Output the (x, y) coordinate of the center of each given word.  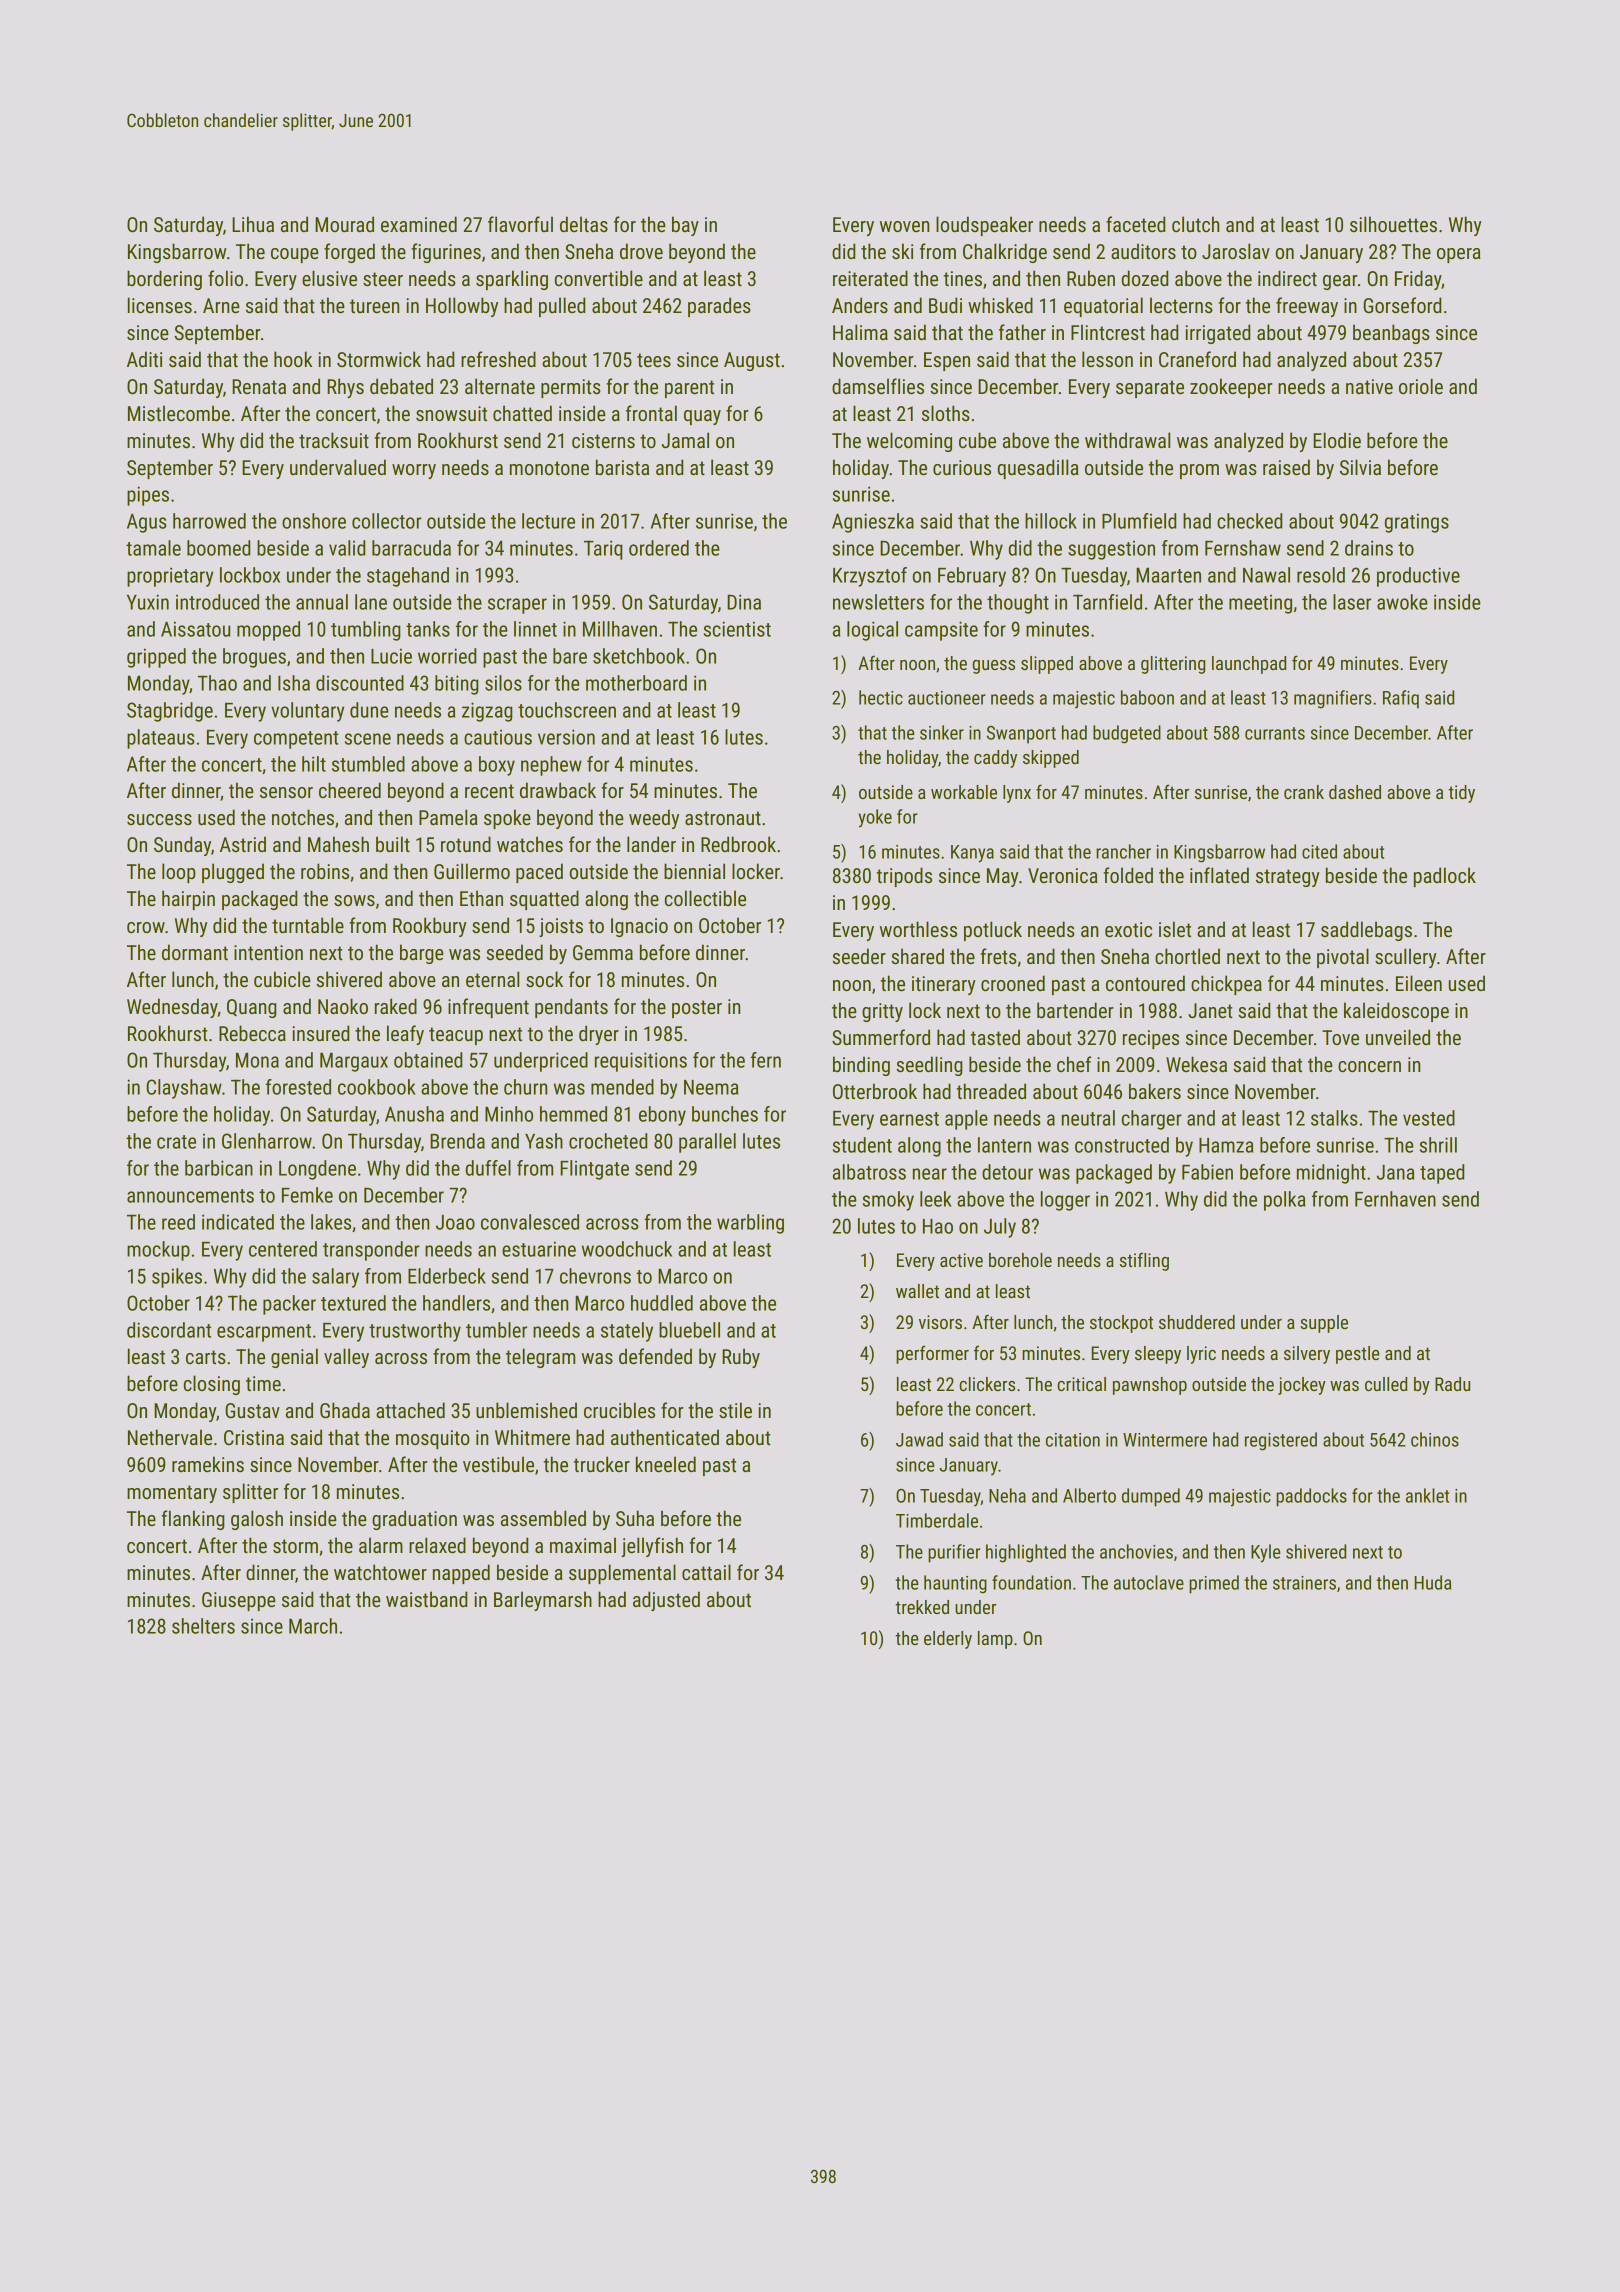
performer (932, 1354)
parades (719, 307)
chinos (1435, 1439)
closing (211, 1385)
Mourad (344, 224)
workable (964, 792)
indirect (1287, 278)
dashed (1355, 792)
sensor (286, 792)
